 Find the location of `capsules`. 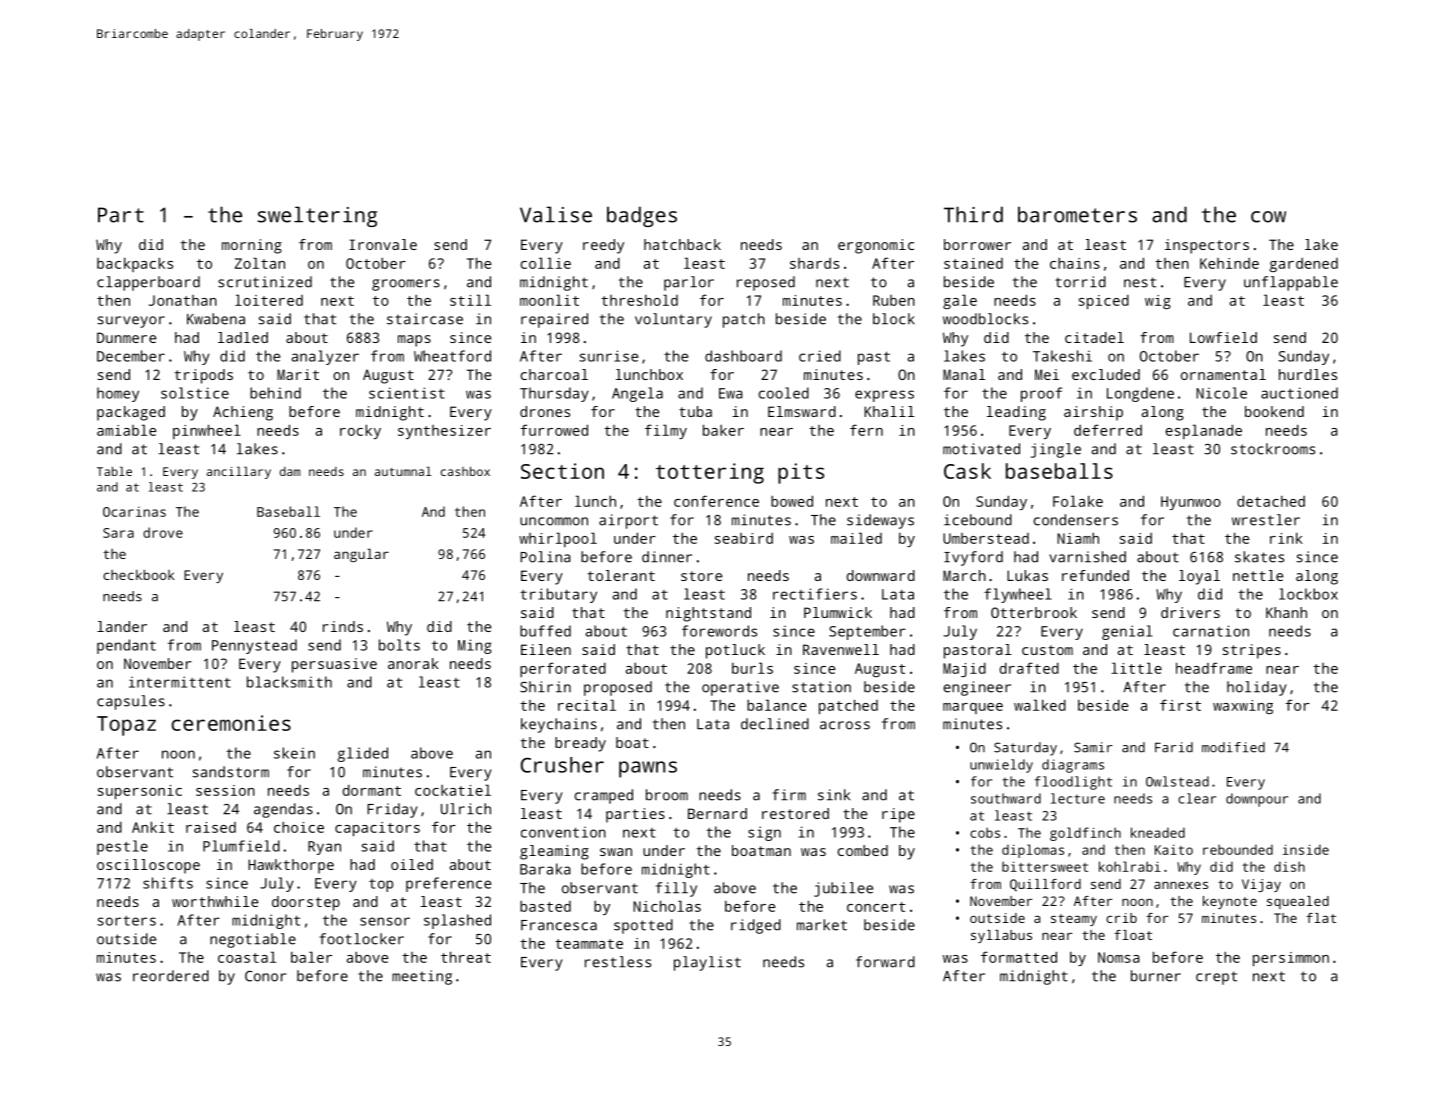

capsules is located at coordinates (131, 702).
